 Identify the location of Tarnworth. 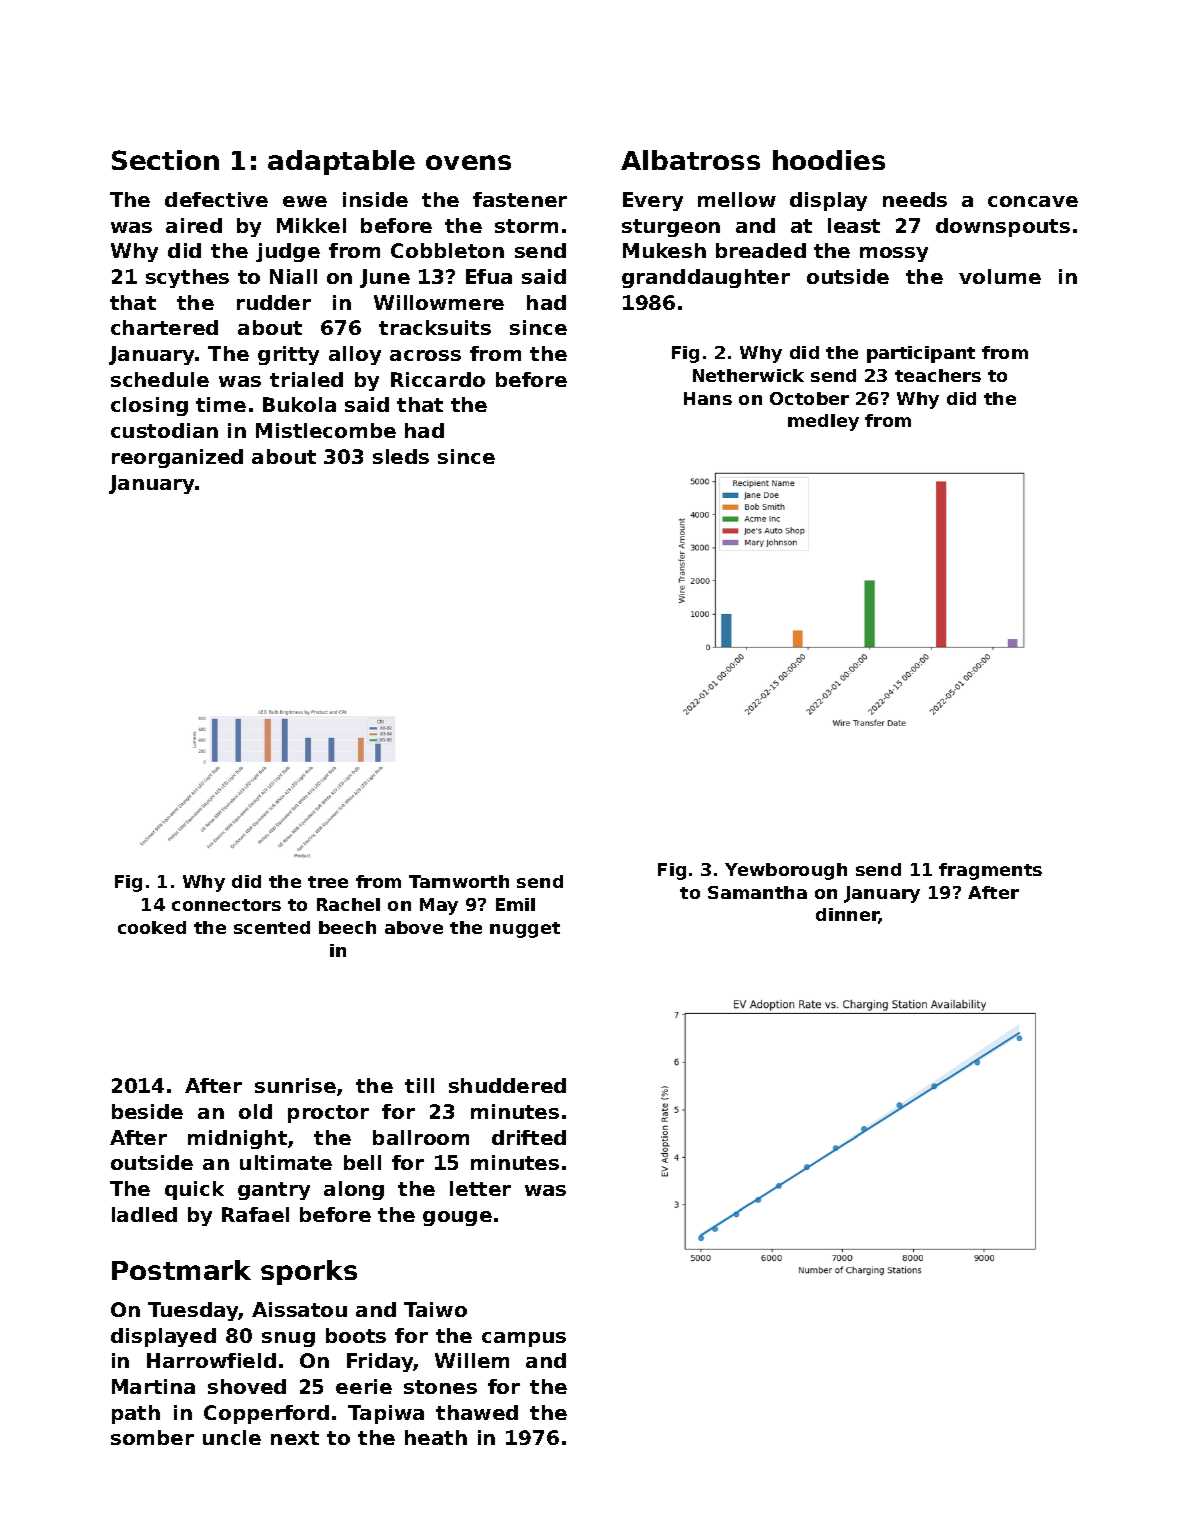
(459, 881).
